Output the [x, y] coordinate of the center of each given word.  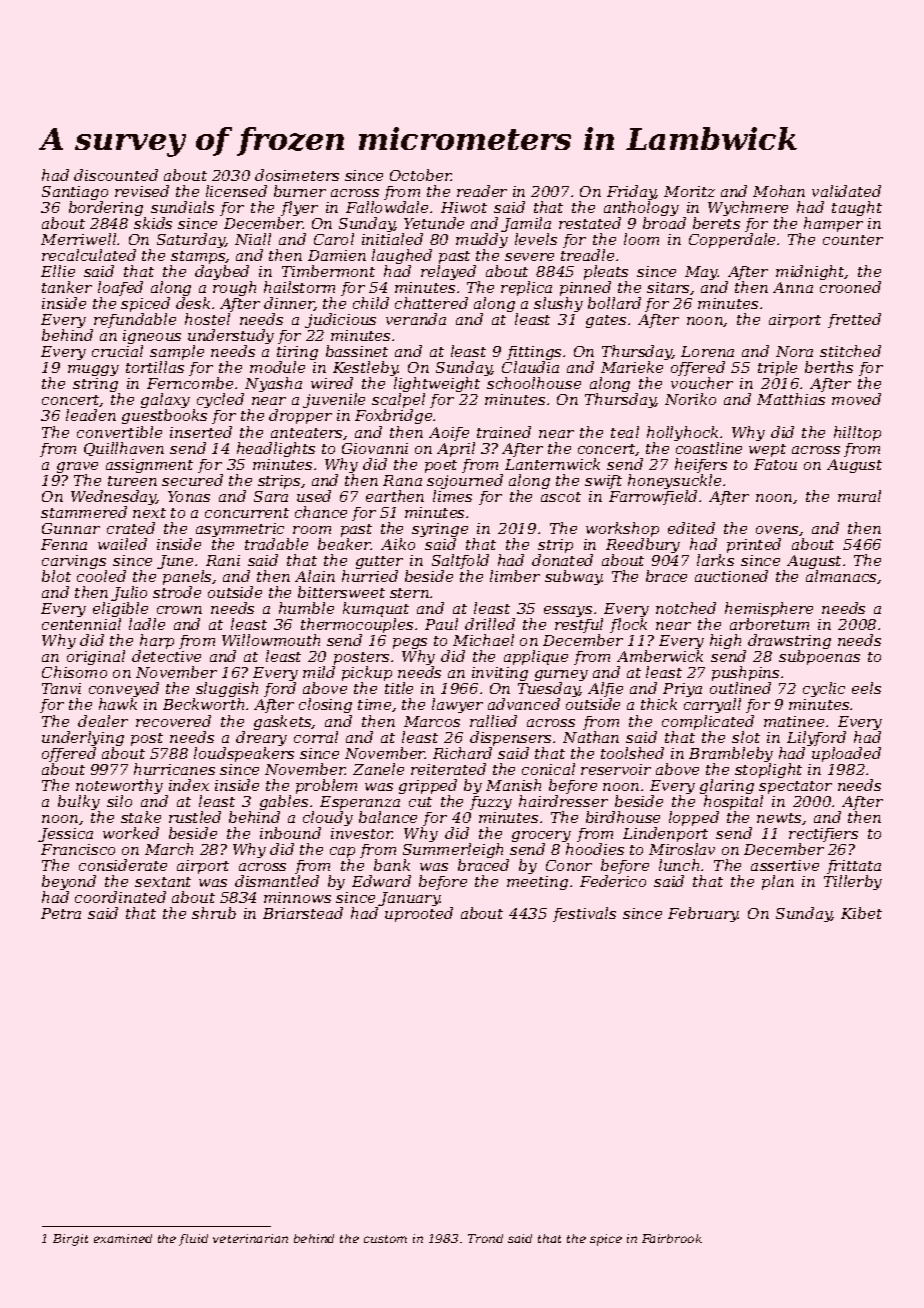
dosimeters [297, 175]
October [421, 175]
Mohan [779, 191]
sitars [668, 287]
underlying [83, 738]
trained [504, 432]
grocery [541, 836]
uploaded [846, 754]
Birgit [70, 1240]
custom [385, 1239]
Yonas [189, 496]
